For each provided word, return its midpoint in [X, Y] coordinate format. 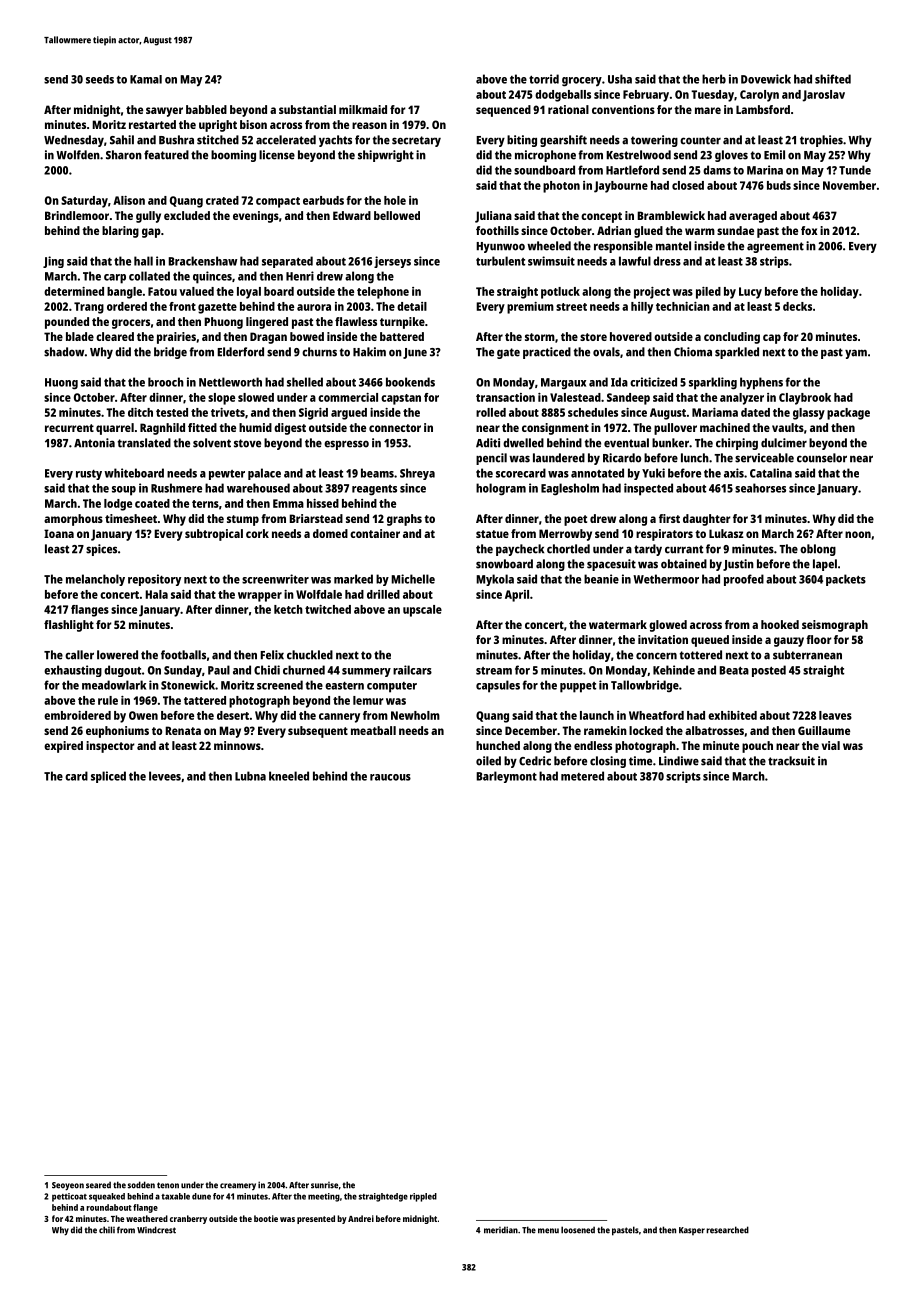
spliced [108, 777]
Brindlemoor [77, 215]
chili [107, 1230]
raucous [390, 777]
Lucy [750, 293]
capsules [498, 686]
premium [530, 308]
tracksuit [791, 761]
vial [831, 745]
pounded [67, 323]
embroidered [77, 715]
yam [856, 354]
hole [395, 200]
